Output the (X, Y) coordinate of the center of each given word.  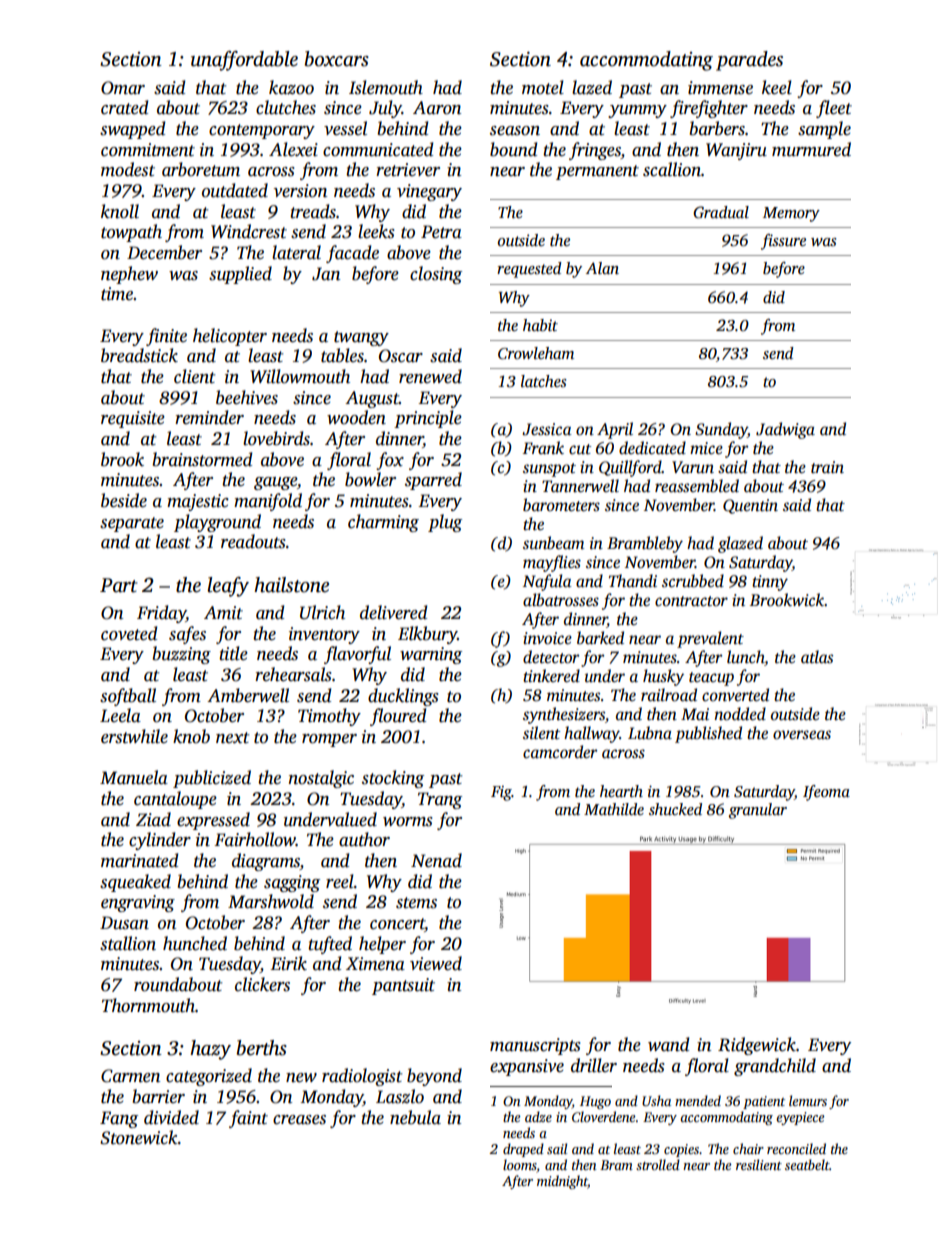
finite (166, 337)
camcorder (560, 752)
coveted (129, 633)
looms (520, 1164)
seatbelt (807, 1164)
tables (342, 355)
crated (124, 107)
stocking (393, 779)
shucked (675, 809)
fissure (783, 242)
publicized (212, 779)
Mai (695, 714)
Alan (602, 268)
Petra (441, 232)
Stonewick (139, 1137)
